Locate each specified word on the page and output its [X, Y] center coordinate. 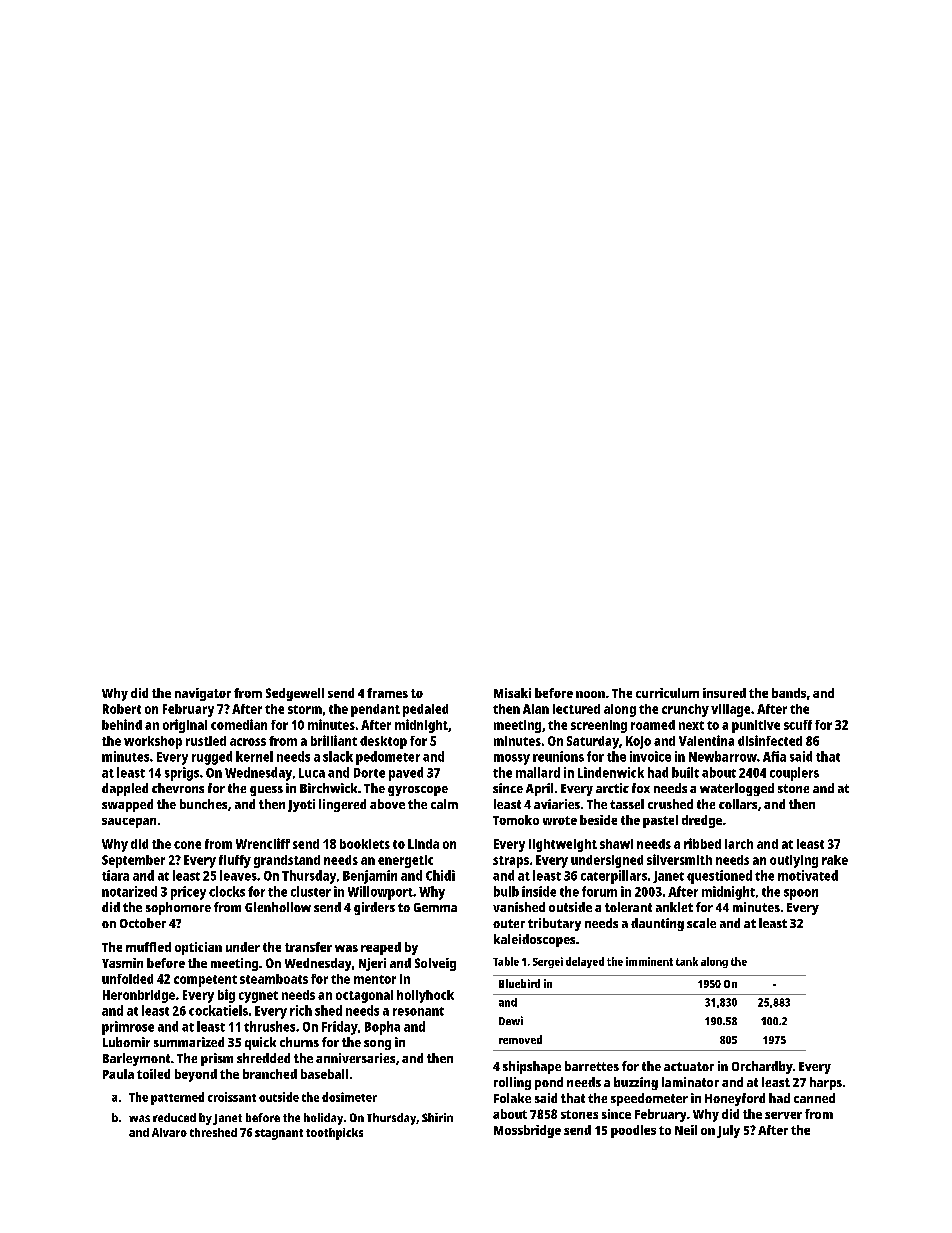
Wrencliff [263, 843]
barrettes [592, 1066]
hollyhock [425, 996]
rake [835, 860]
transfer [308, 947]
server [783, 1115]
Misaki [512, 693]
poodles [633, 1131]
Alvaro [169, 1132]
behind [122, 724]
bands [789, 693]
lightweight [563, 845]
